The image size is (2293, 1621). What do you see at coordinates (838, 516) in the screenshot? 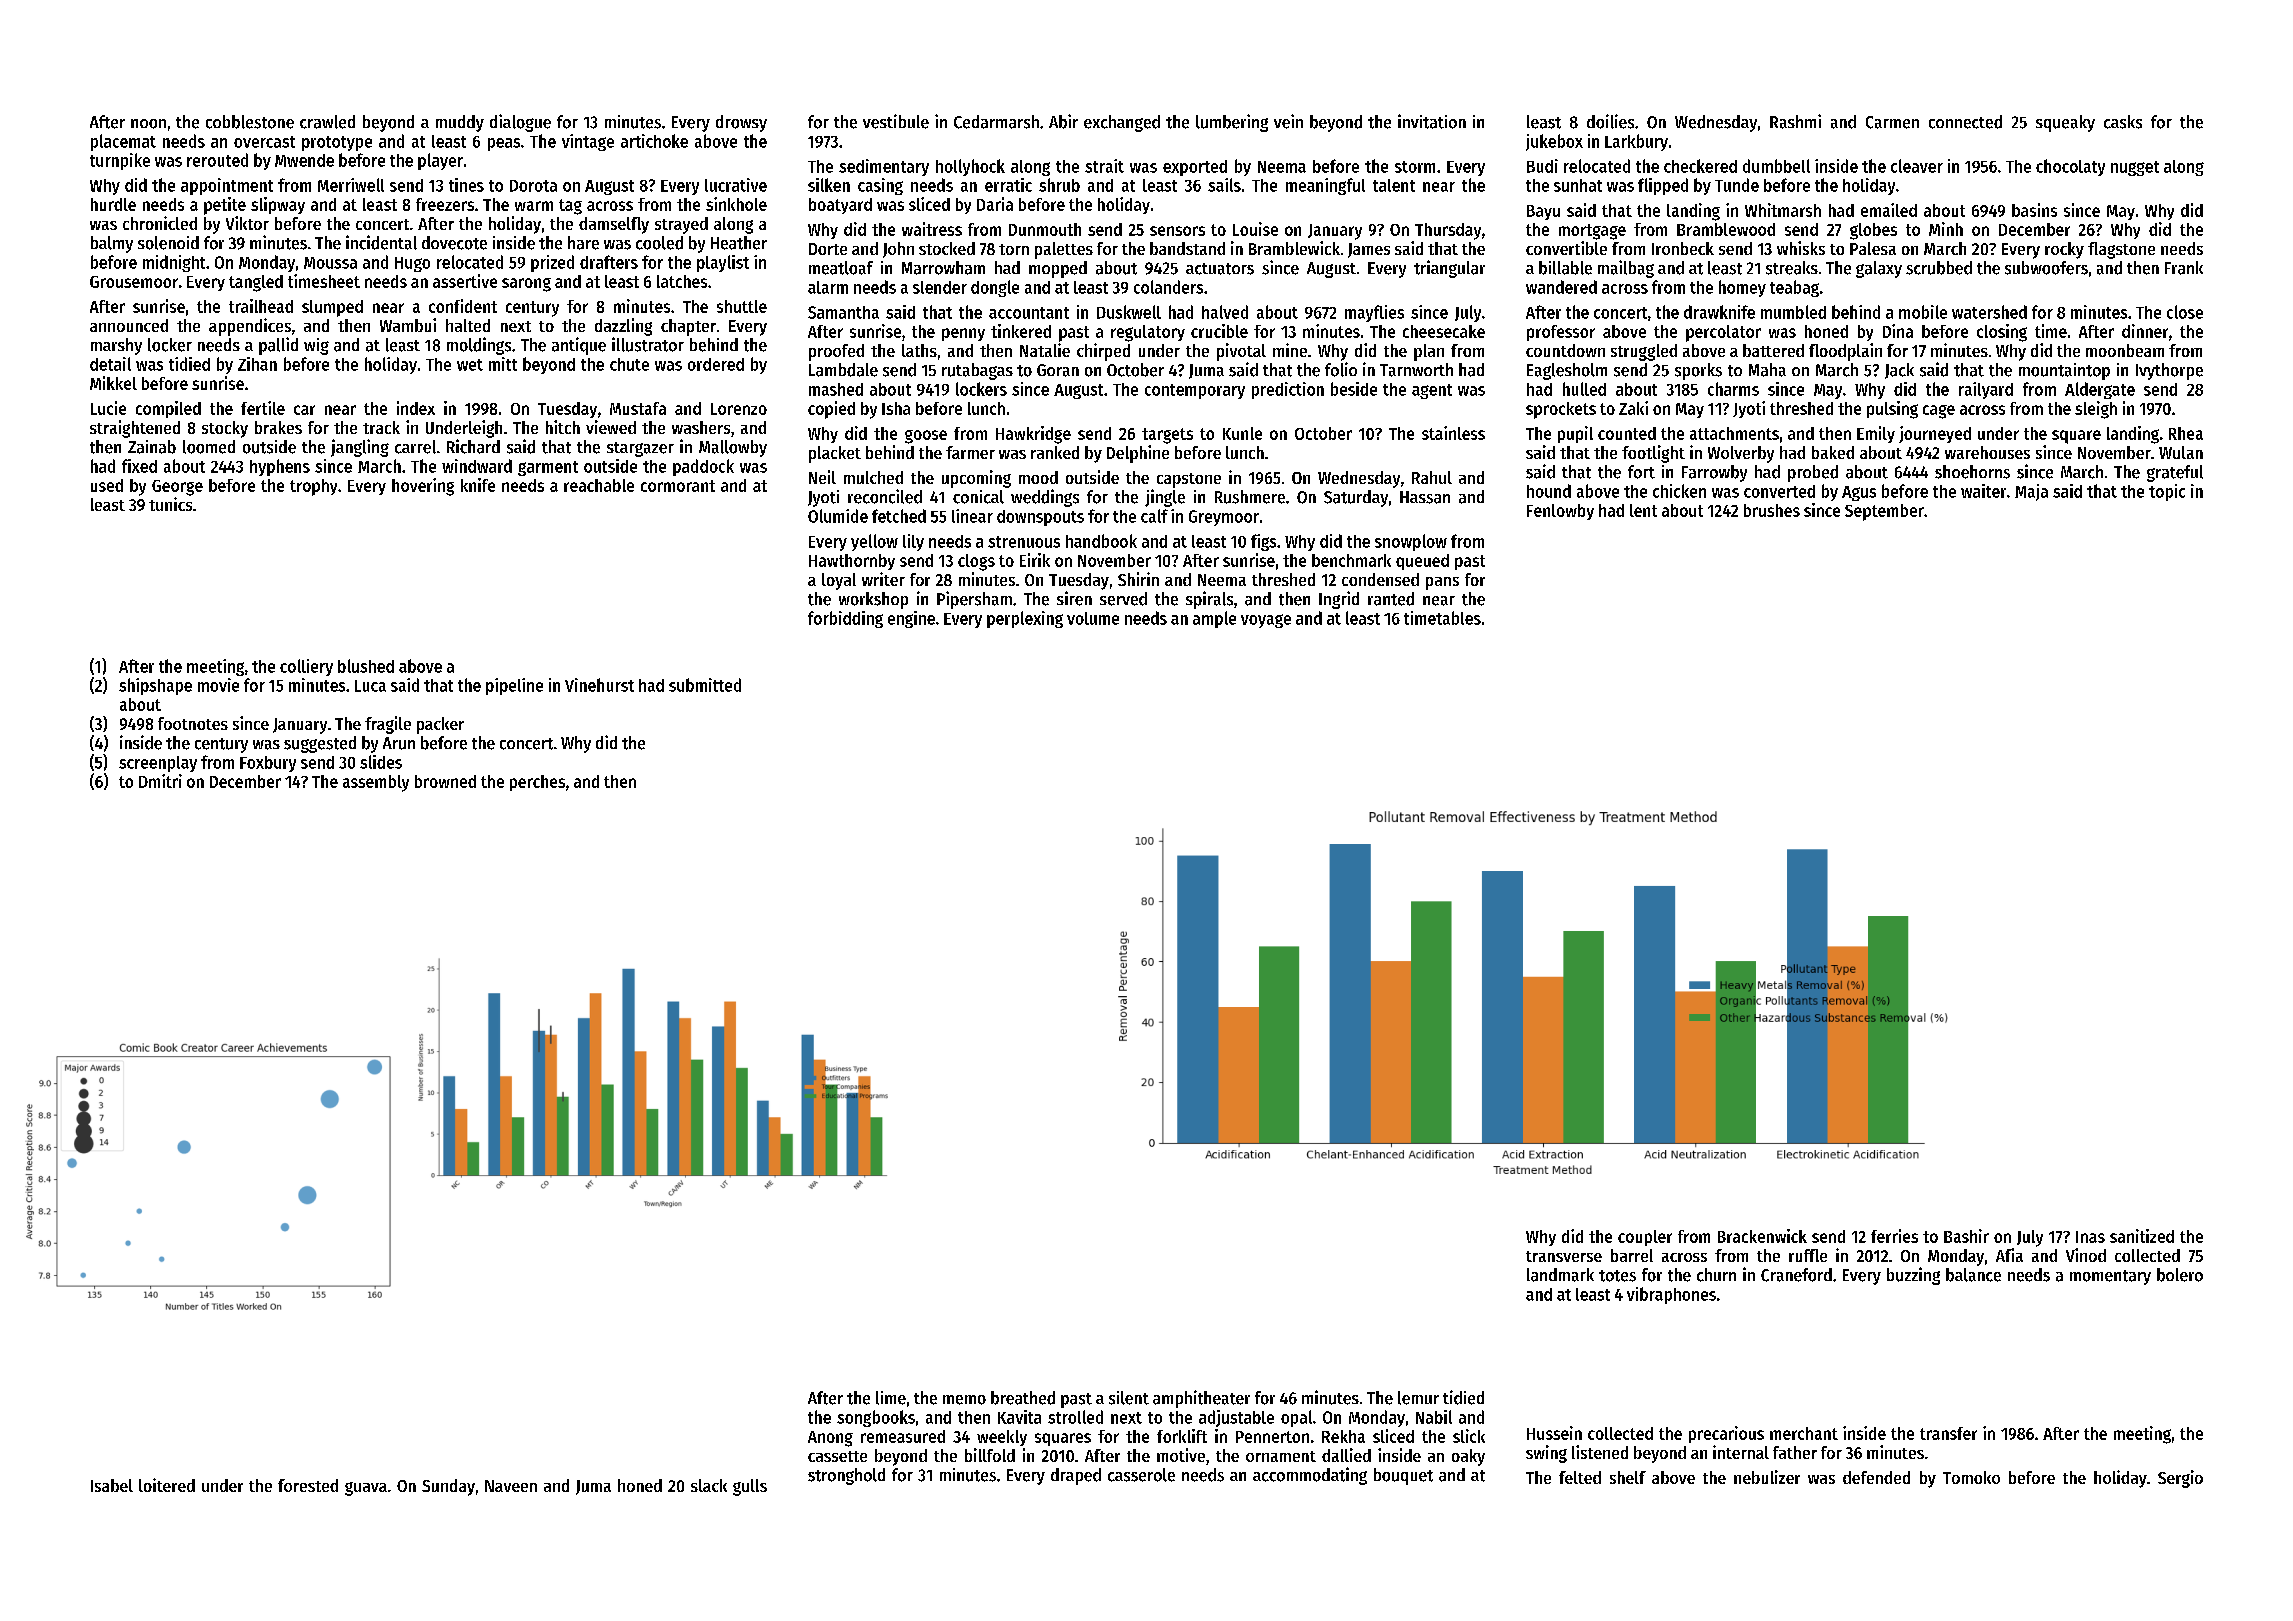
I see `Olumide` at bounding box center [838, 516].
